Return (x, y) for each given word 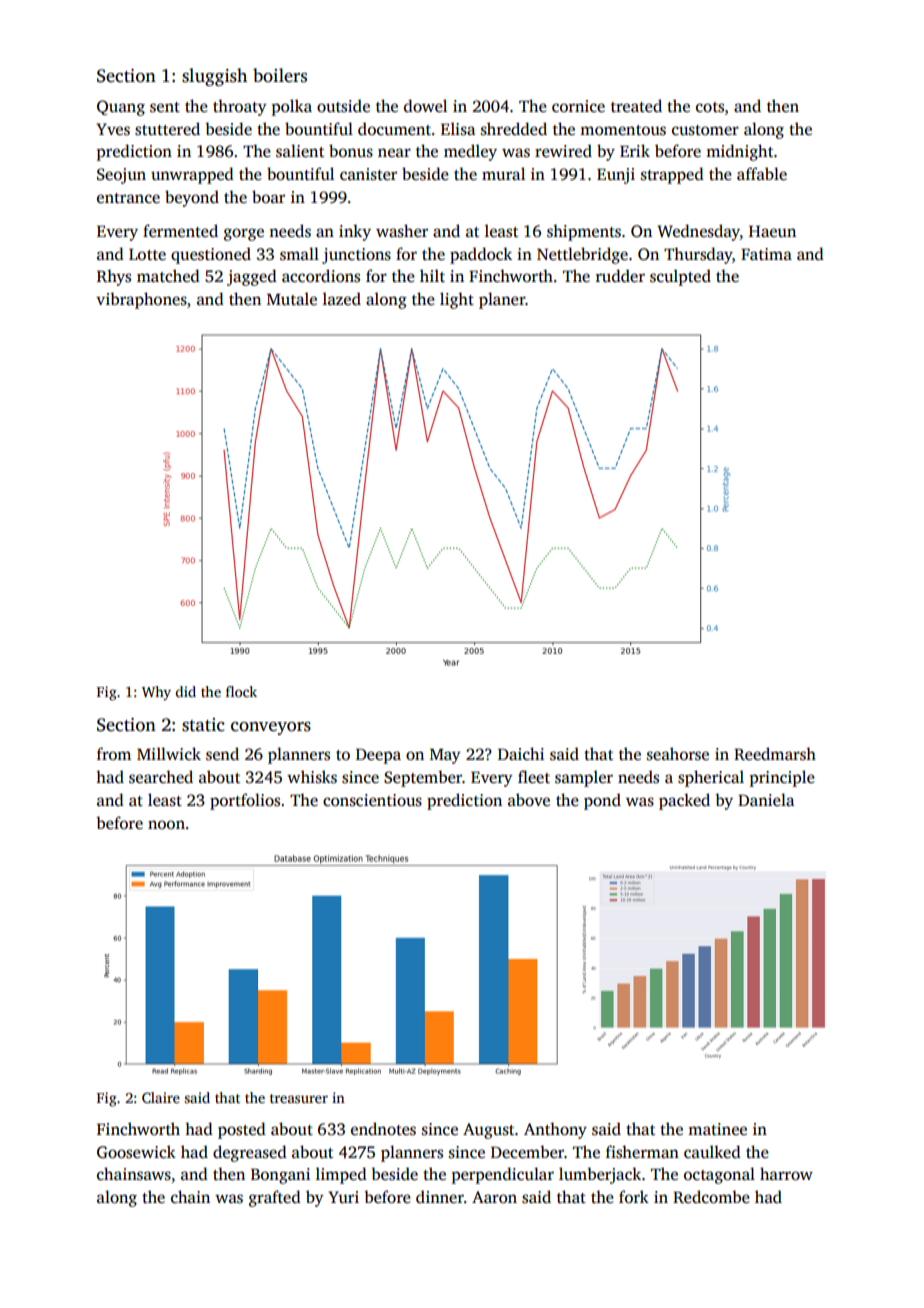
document (394, 129)
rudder (620, 276)
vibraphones (141, 300)
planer (502, 300)
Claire (161, 1097)
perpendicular (503, 1175)
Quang (121, 108)
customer (705, 130)
